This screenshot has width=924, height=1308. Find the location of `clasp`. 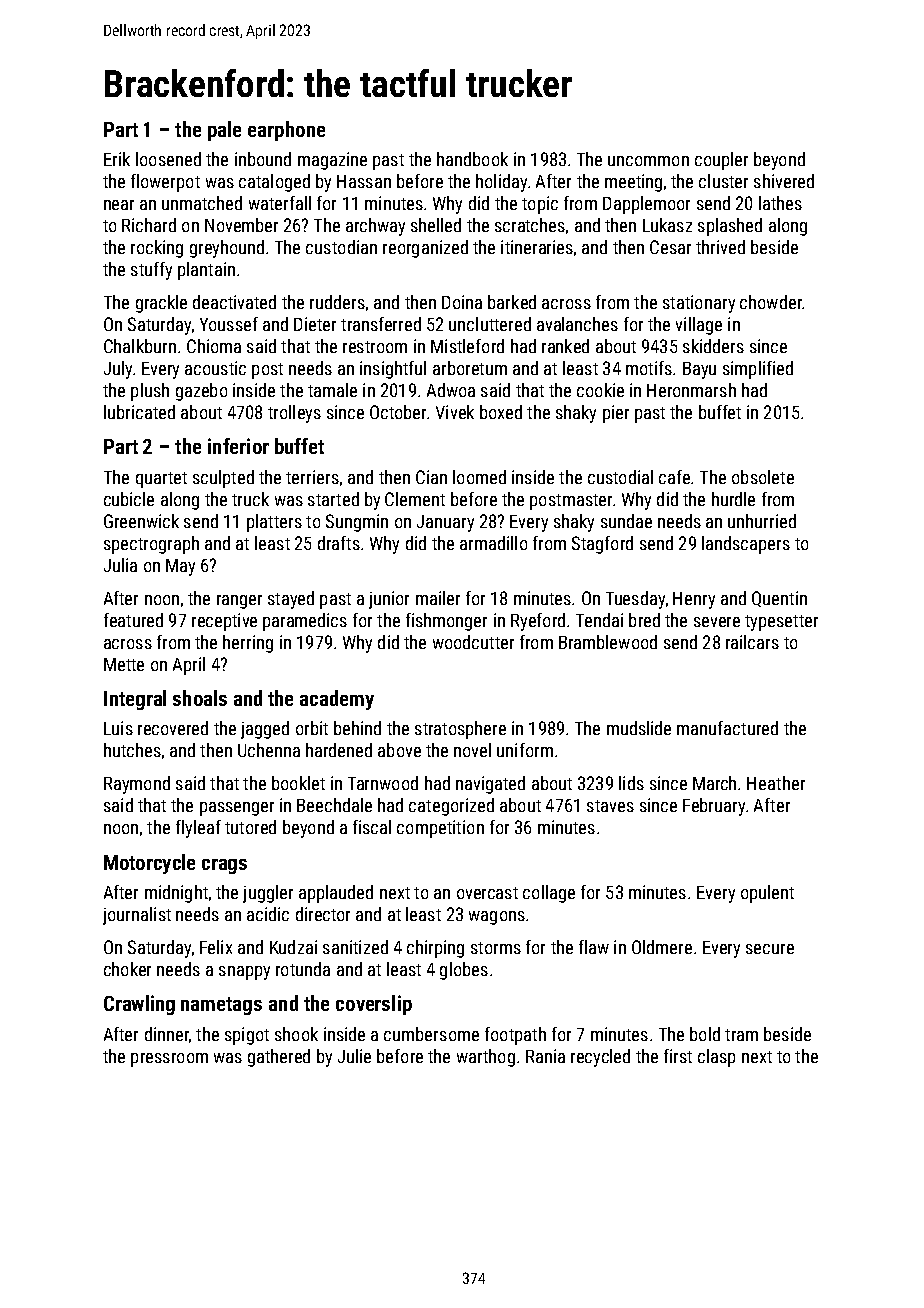

clasp is located at coordinates (716, 1058).
